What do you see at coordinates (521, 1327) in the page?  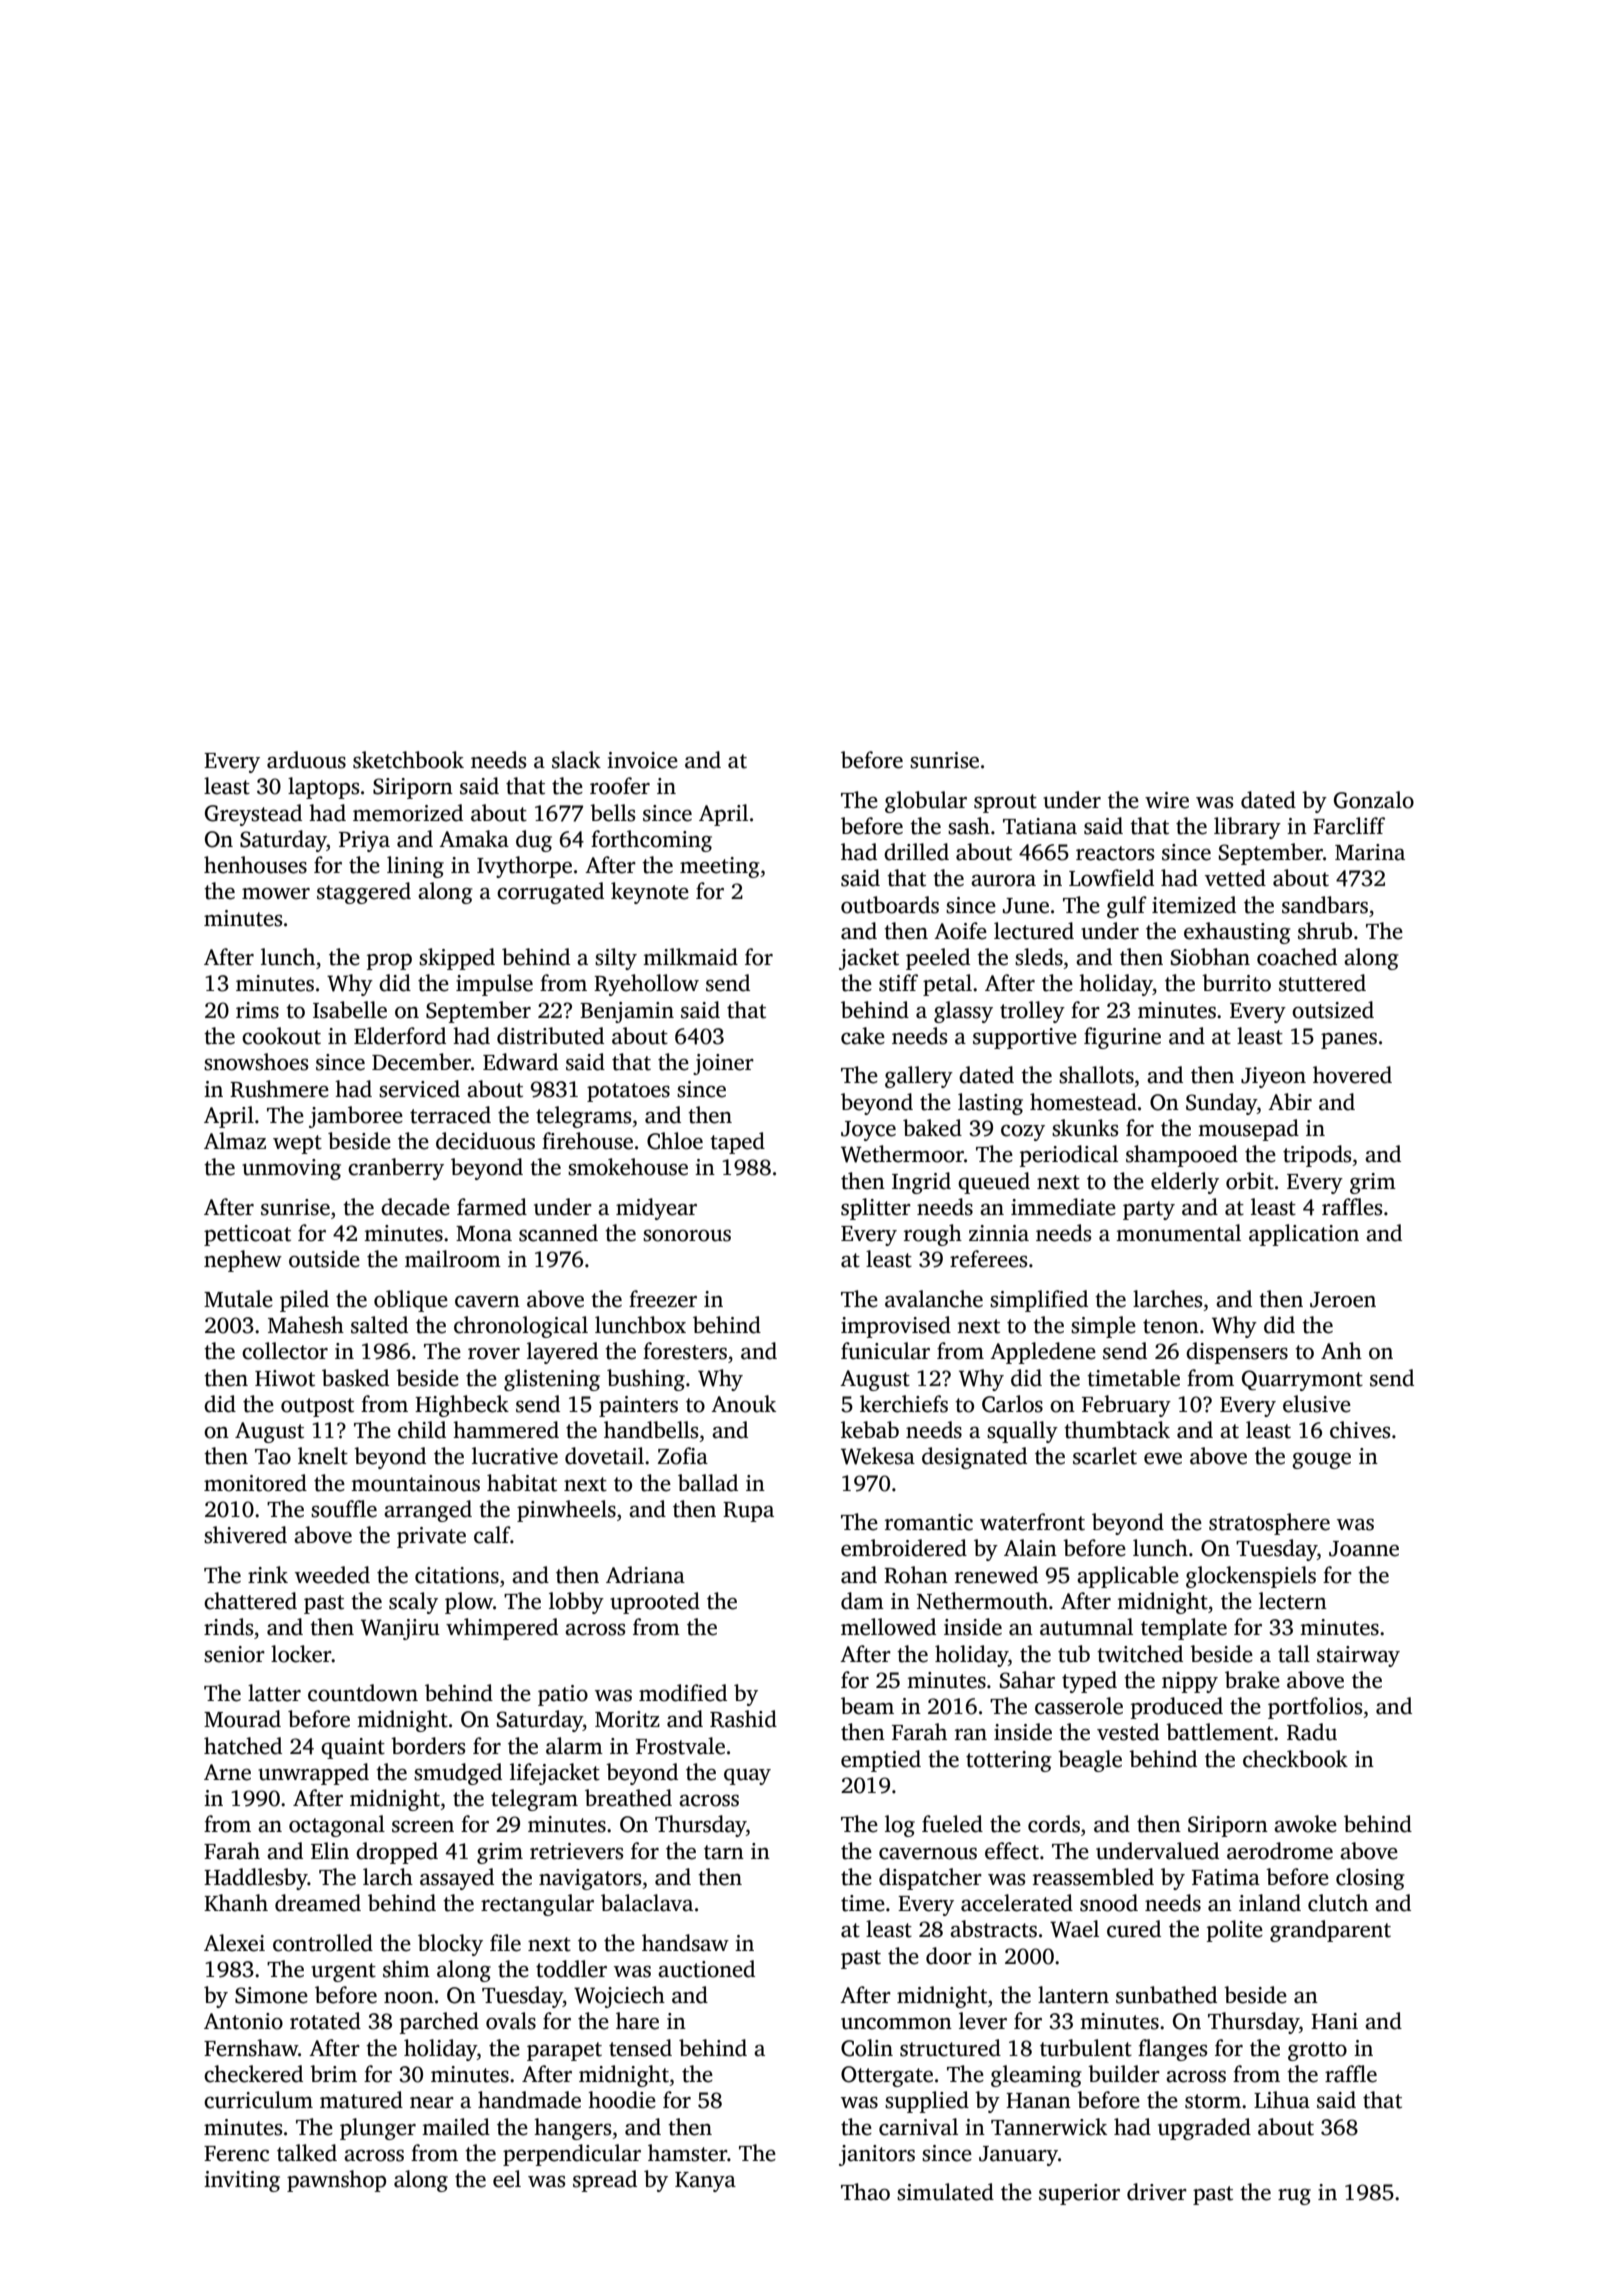 I see `chronological` at bounding box center [521, 1327].
